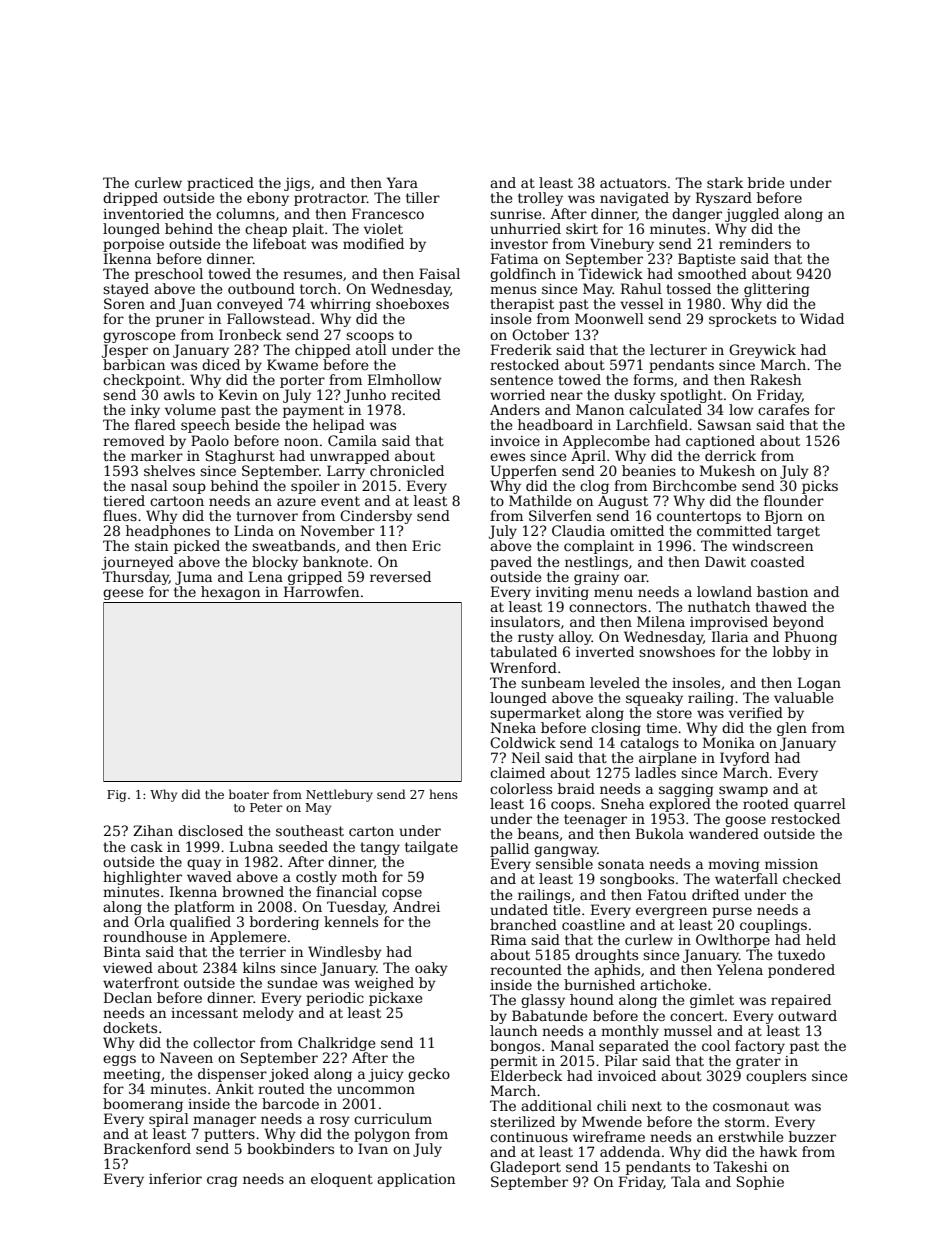  What do you see at coordinates (751, 1106) in the page?
I see `cosmonaut` at bounding box center [751, 1106].
